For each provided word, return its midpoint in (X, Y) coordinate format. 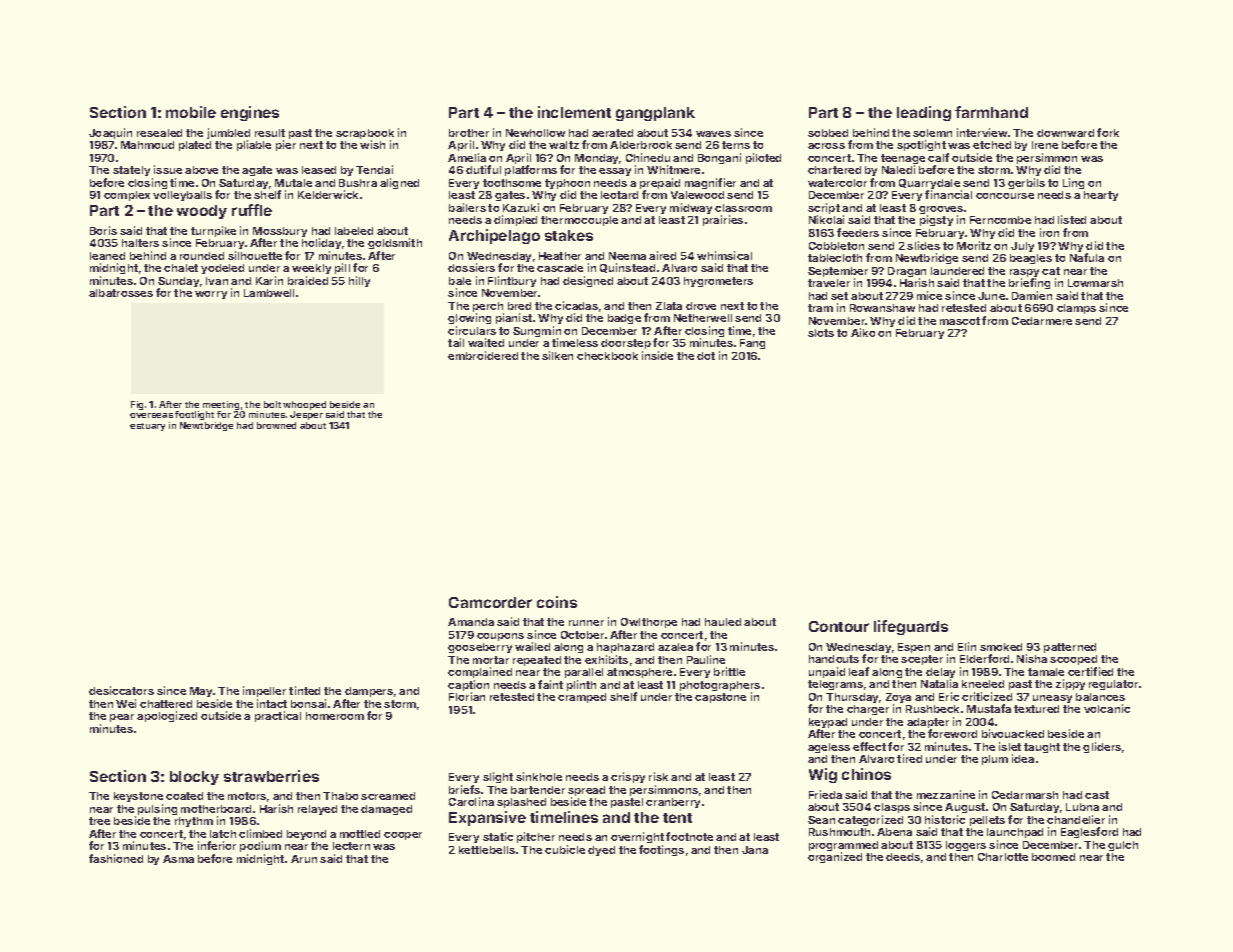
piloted (763, 158)
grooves (941, 211)
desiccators (121, 690)
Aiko (863, 332)
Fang (752, 344)
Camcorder (490, 602)
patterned (1070, 648)
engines (250, 113)
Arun (304, 859)
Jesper (306, 415)
